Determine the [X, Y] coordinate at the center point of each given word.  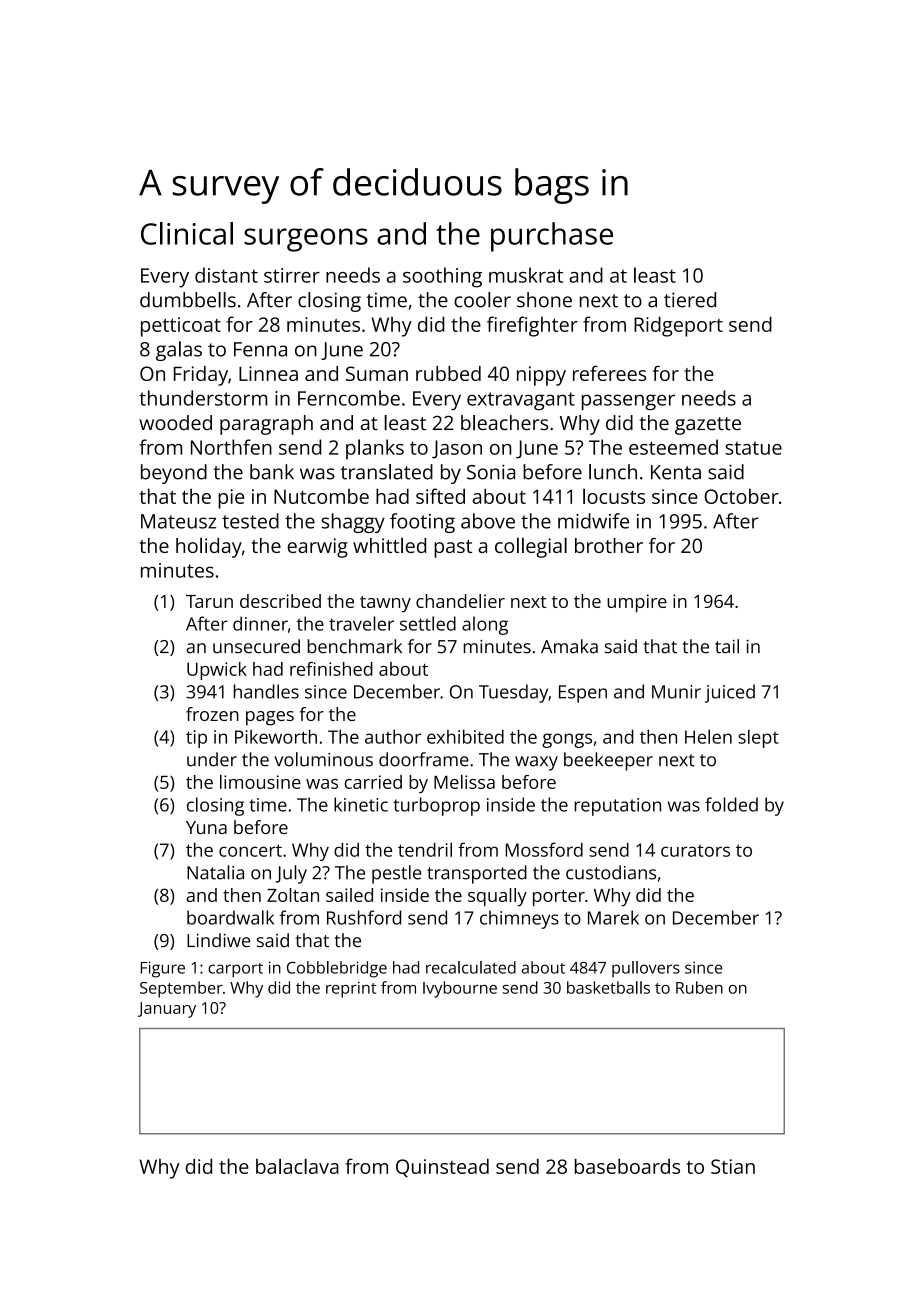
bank [272, 472]
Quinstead [442, 1167]
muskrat [526, 275]
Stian [733, 1166]
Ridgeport [678, 326]
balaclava [297, 1166]
